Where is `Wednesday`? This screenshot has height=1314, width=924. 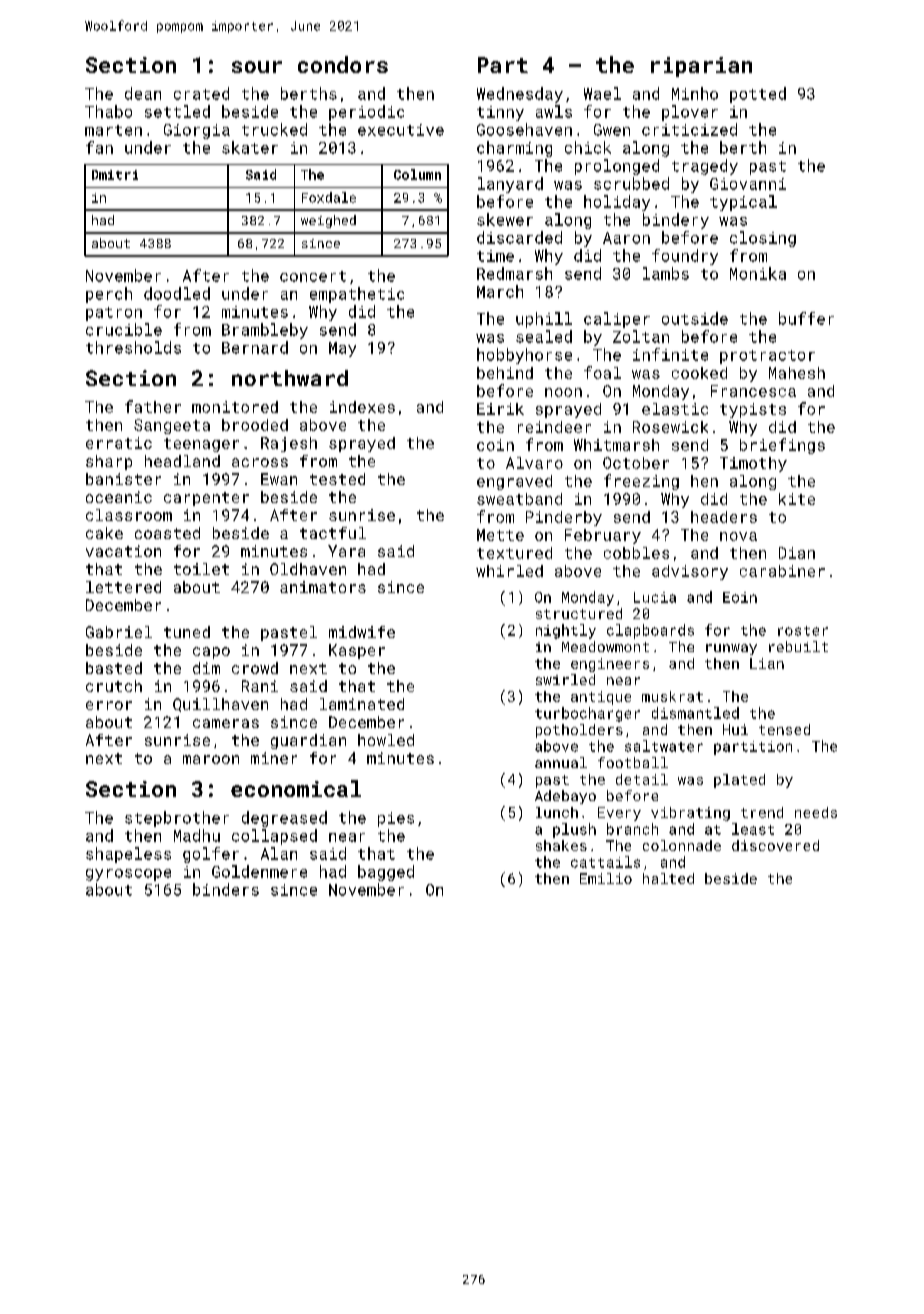 Wednesday is located at coordinates (520, 95).
